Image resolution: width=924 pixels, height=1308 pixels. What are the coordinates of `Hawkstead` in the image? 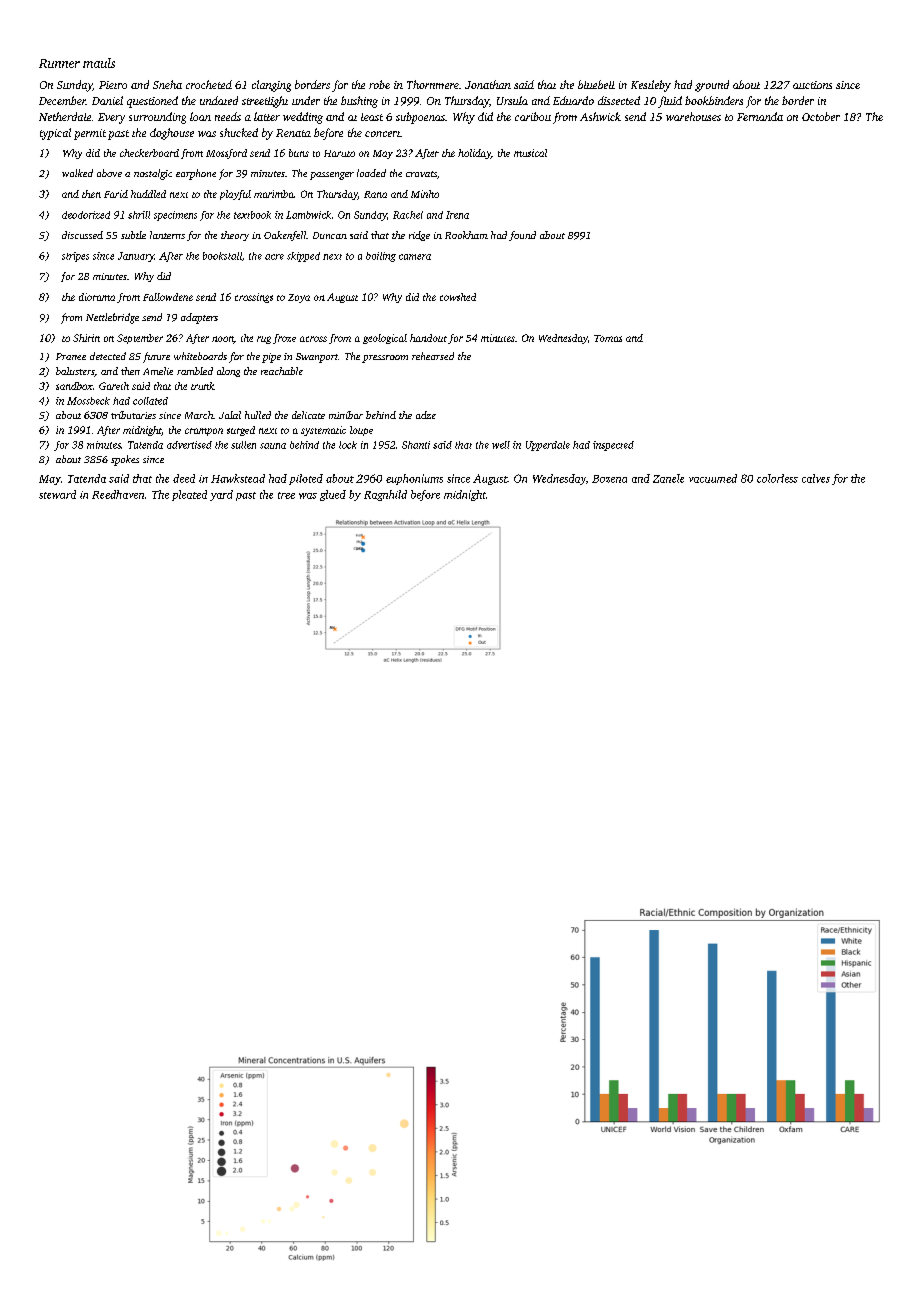 It's located at (238, 478).
